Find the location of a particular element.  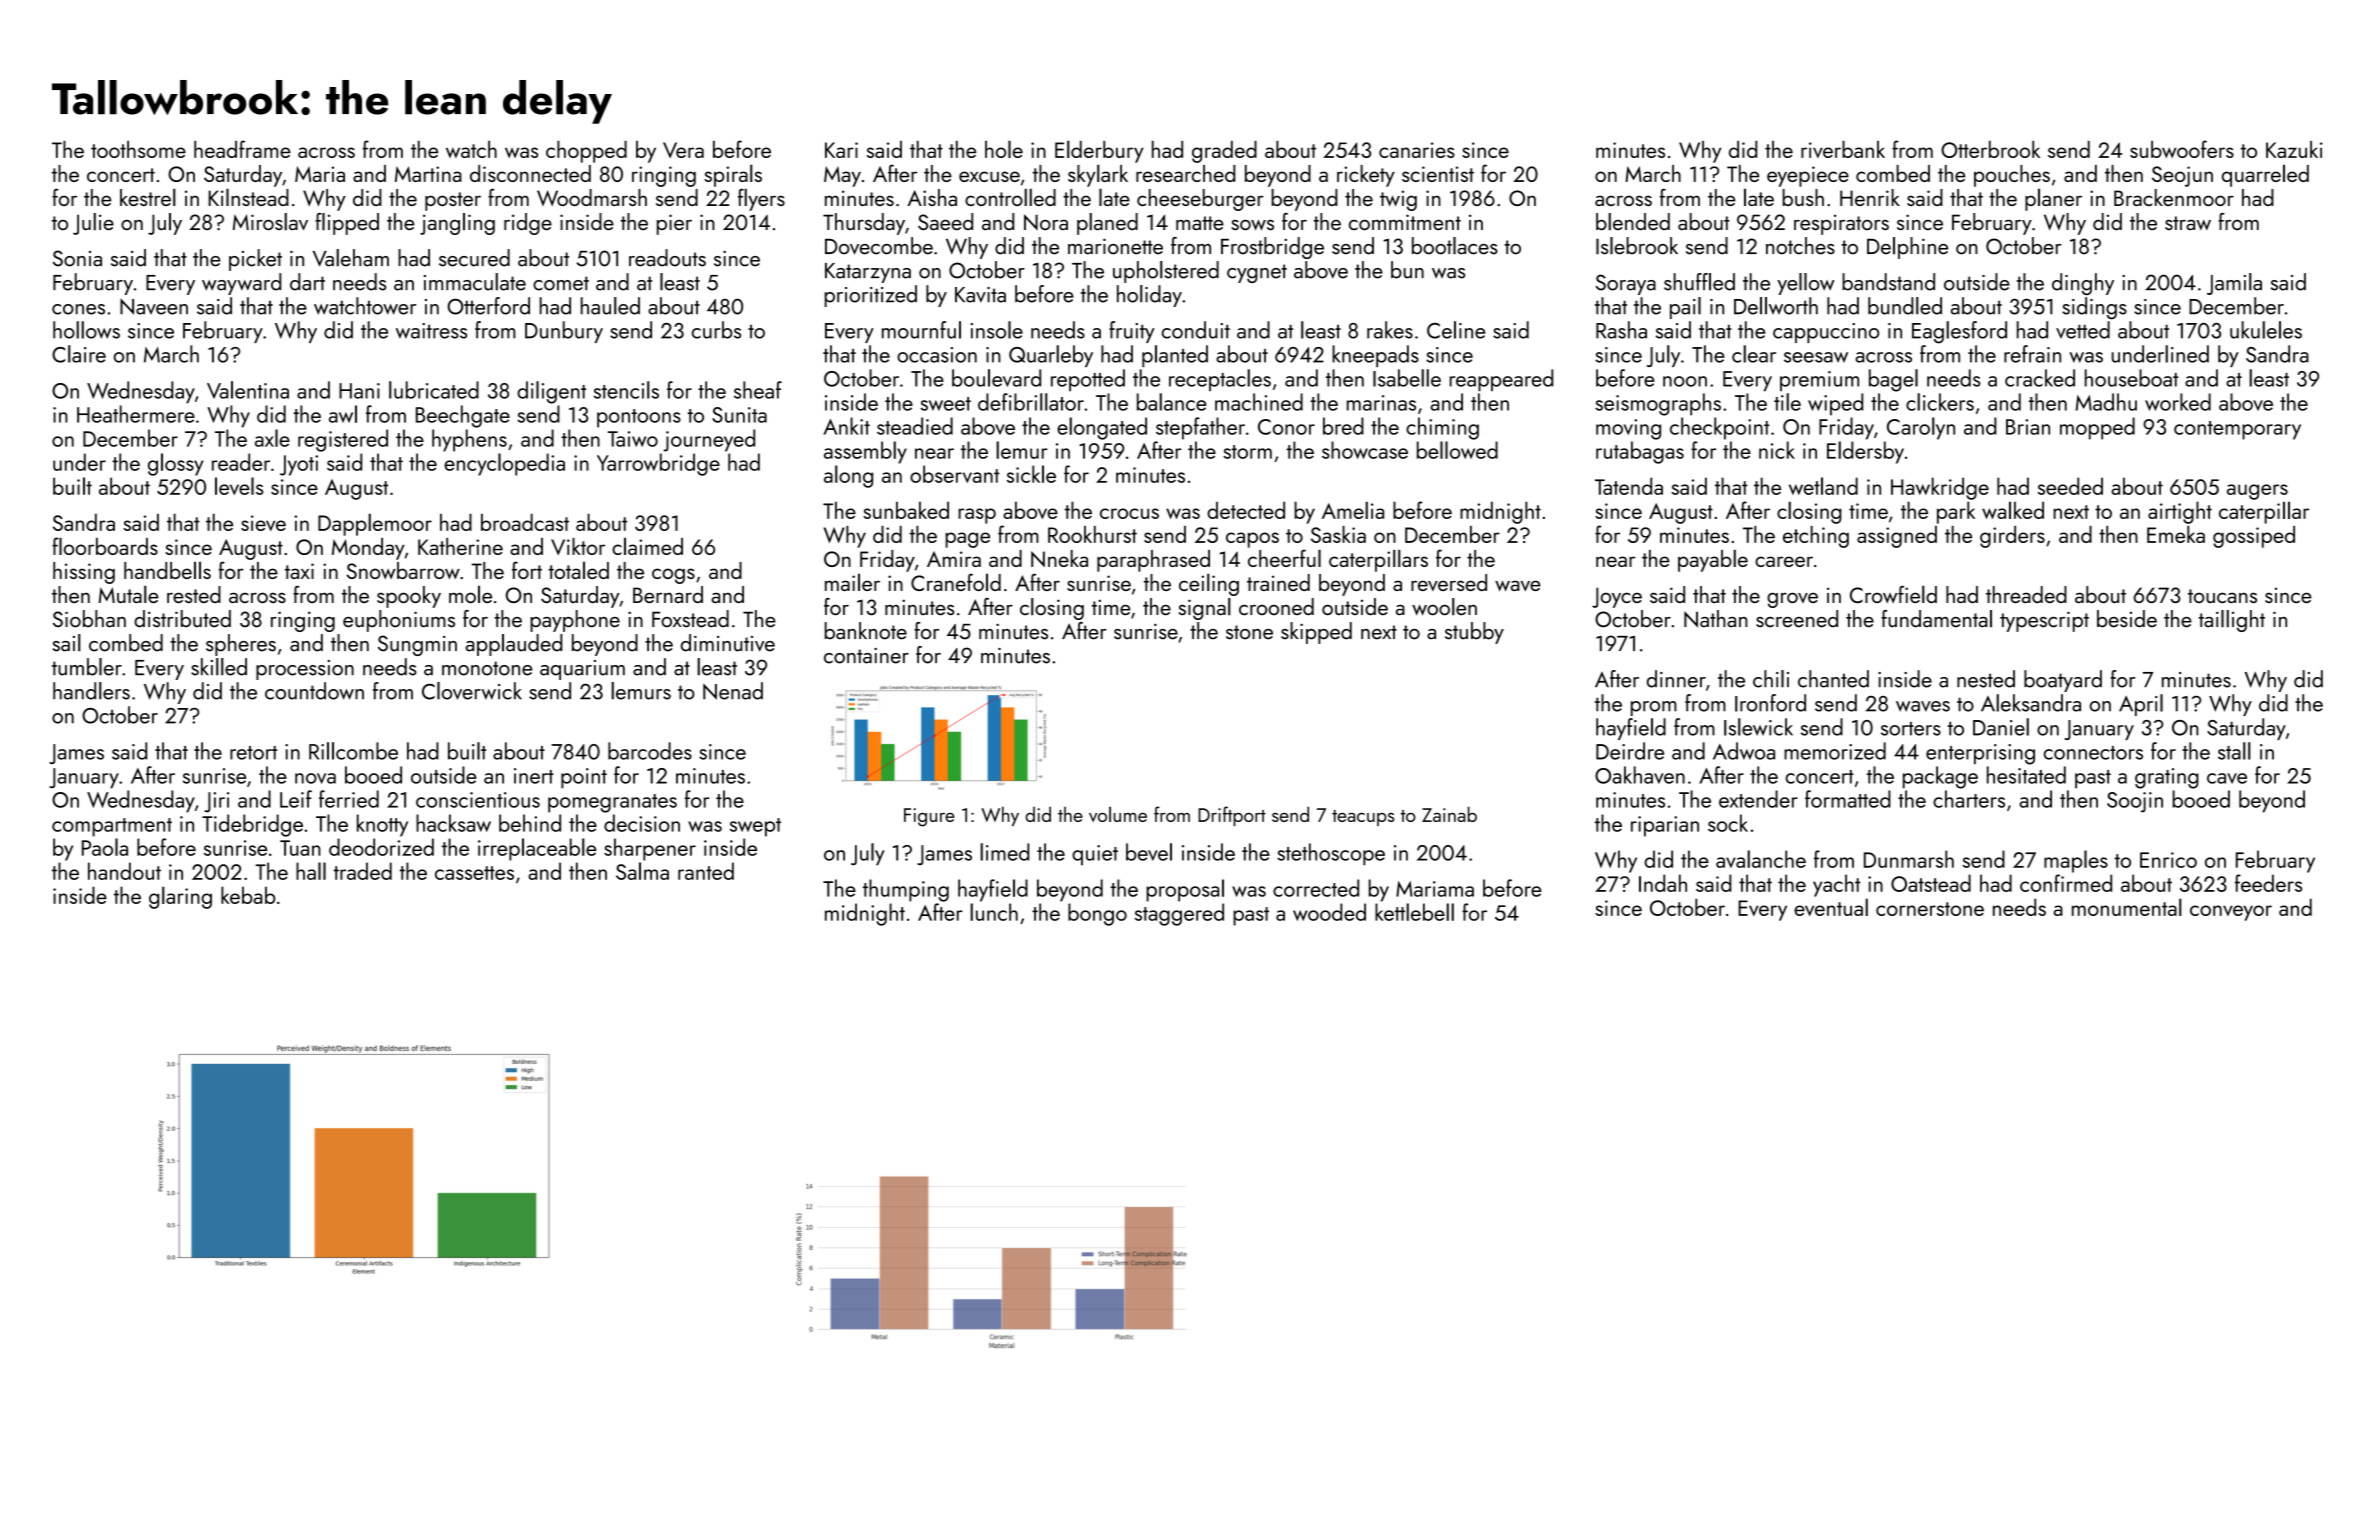

hollows is located at coordinates (86, 330).
